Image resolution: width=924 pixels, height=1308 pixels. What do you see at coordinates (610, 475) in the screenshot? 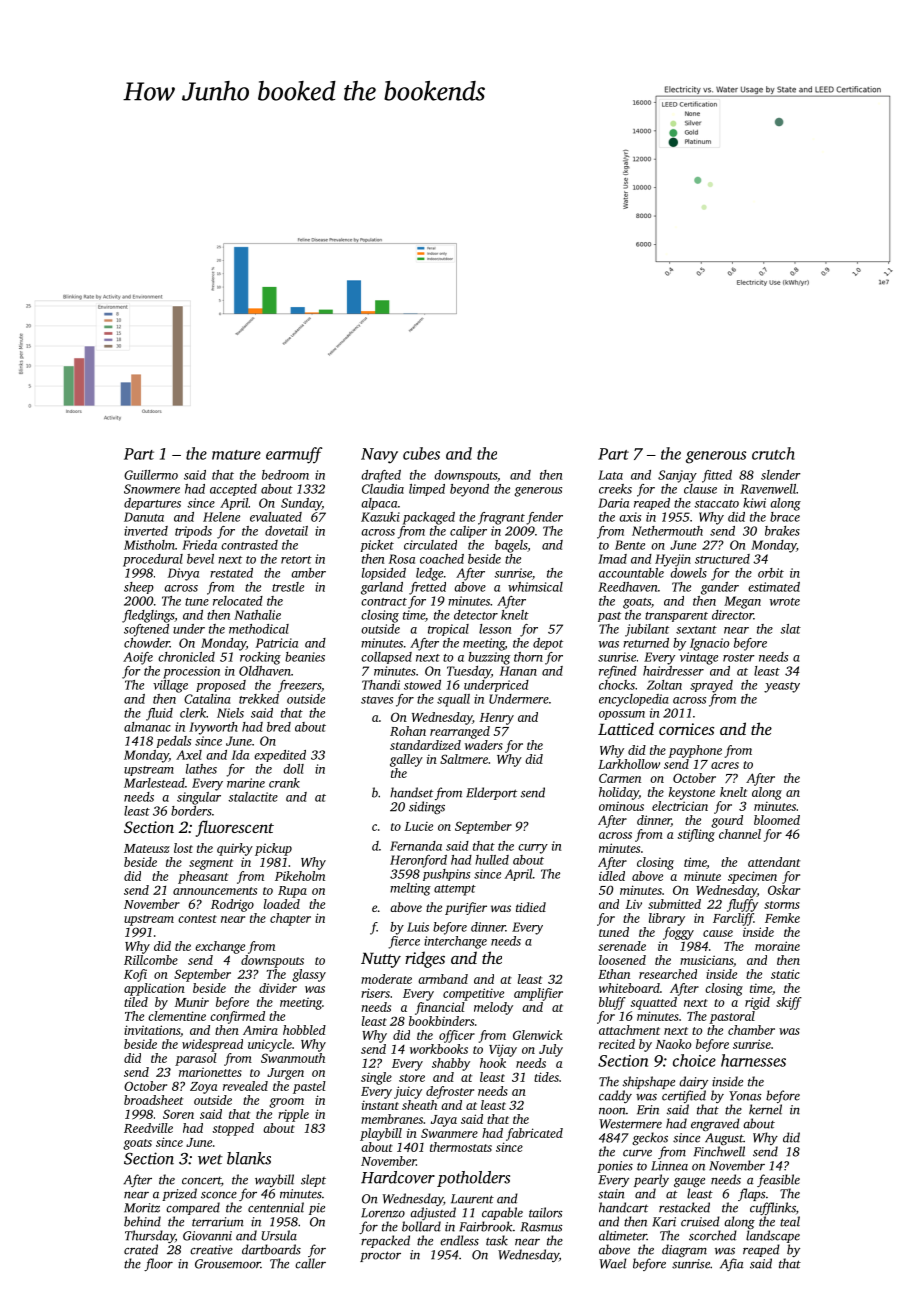
I see `Lata` at bounding box center [610, 475].
